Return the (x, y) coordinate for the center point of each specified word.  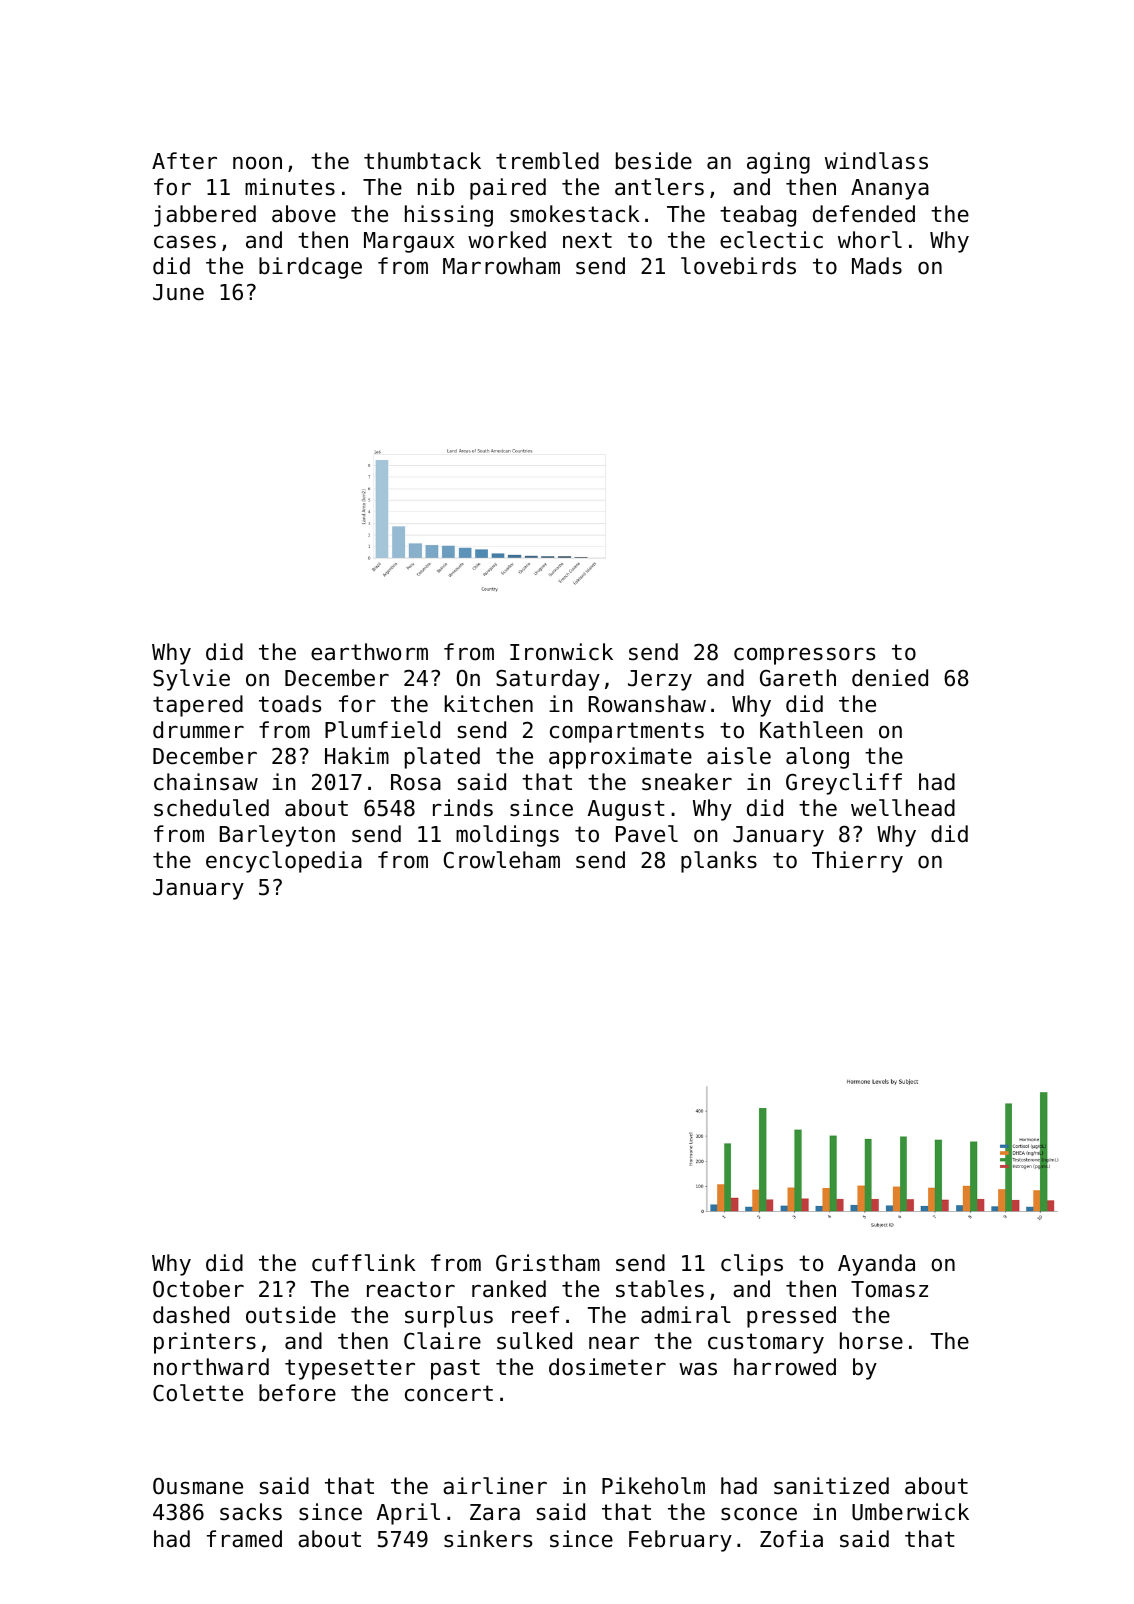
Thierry (857, 862)
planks (719, 862)
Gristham (548, 1263)
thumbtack (422, 161)
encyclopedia (284, 862)
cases (185, 242)
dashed (191, 1315)
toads (290, 704)
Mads (877, 266)
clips (752, 1265)
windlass (876, 161)
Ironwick (561, 652)
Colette (198, 1393)
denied (890, 678)
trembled (547, 161)
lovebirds (738, 266)
